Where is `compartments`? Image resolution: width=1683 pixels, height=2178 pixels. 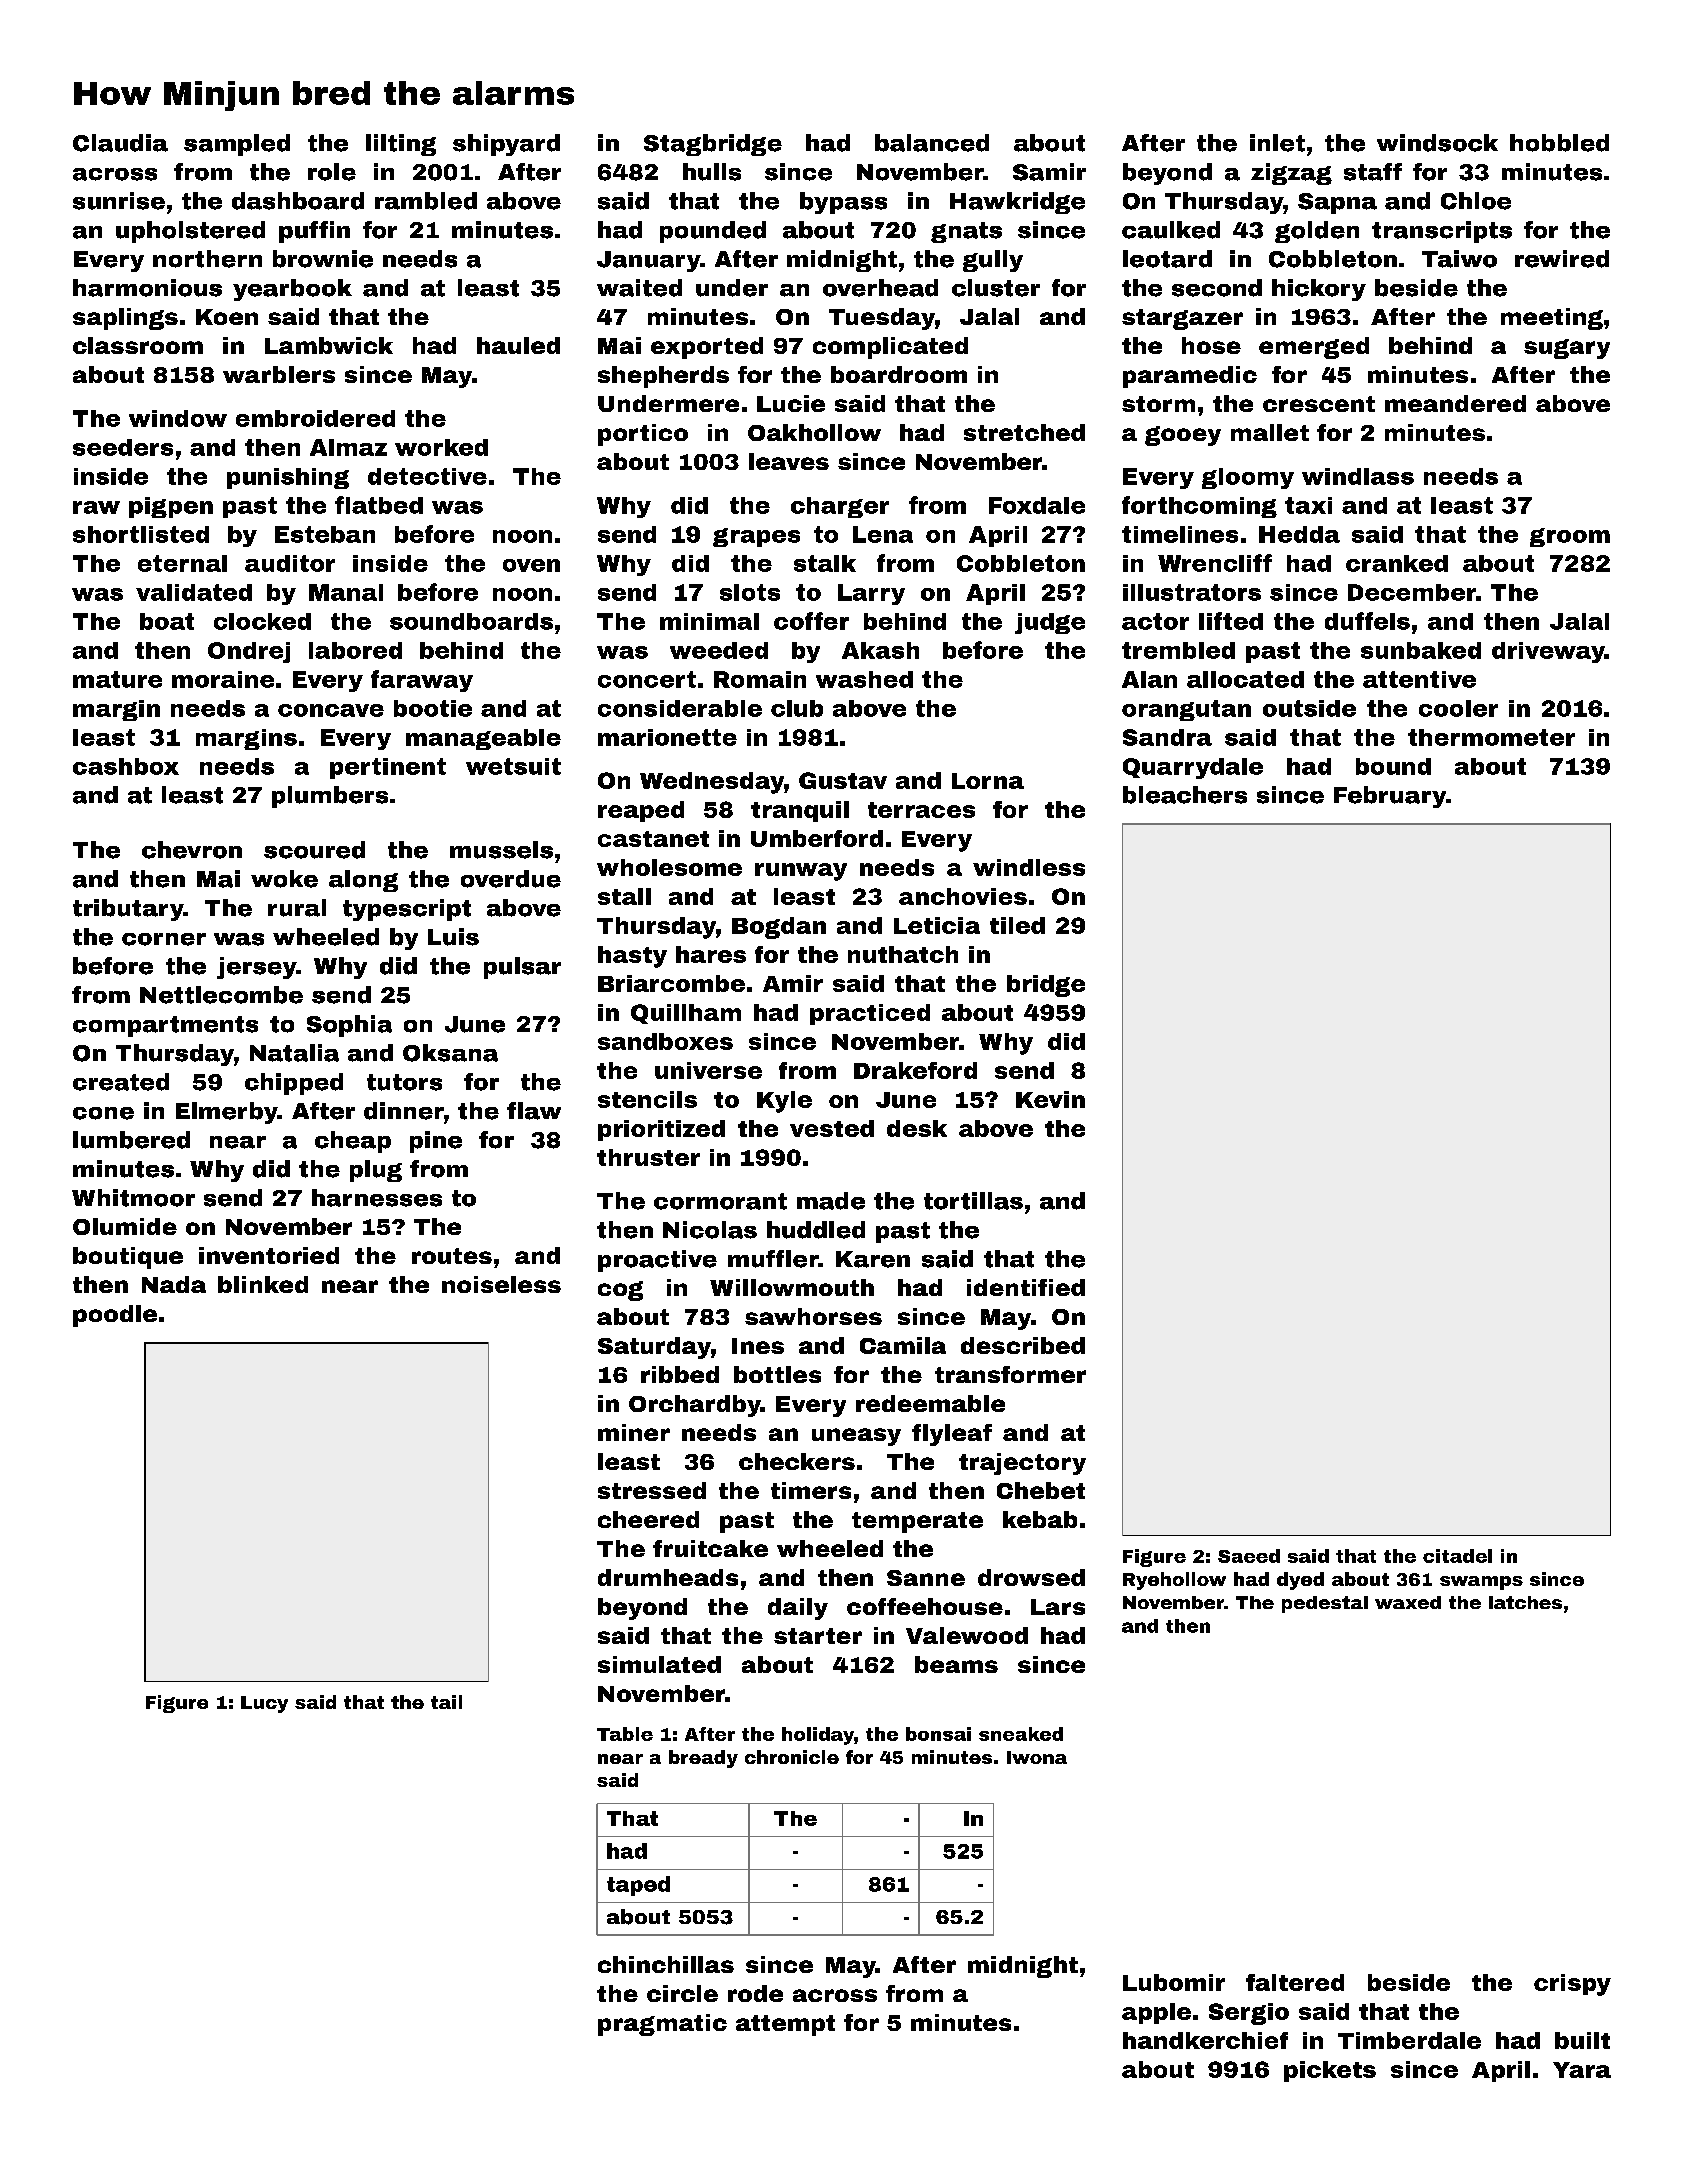 compartments is located at coordinates (165, 1026).
